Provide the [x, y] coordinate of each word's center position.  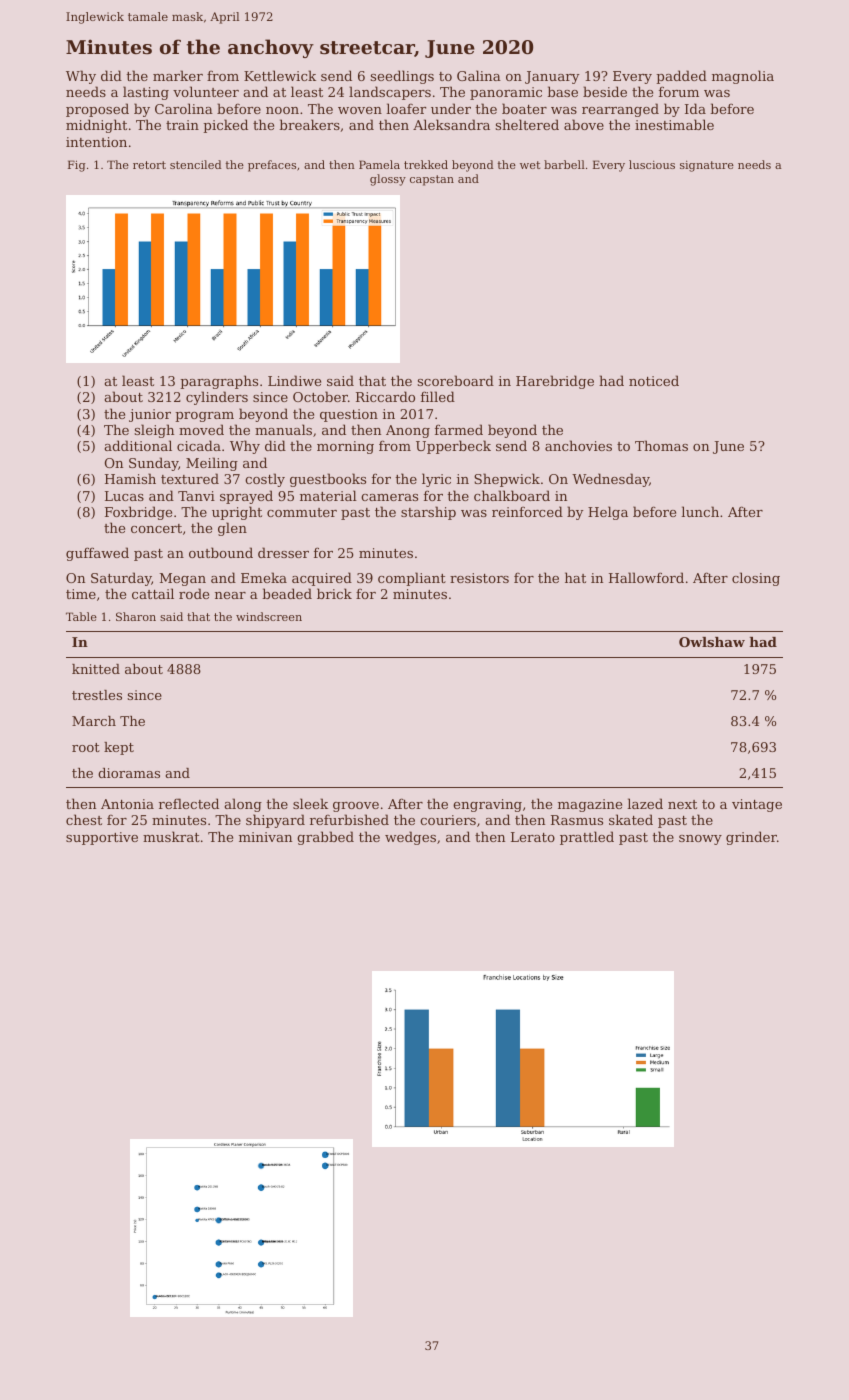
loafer [406, 108]
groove [356, 807]
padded [681, 77]
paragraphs [219, 382]
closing [756, 579]
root [86, 747]
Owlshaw [712, 642]
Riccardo [385, 396]
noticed [654, 380]
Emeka [264, 577]
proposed [97, 110]
